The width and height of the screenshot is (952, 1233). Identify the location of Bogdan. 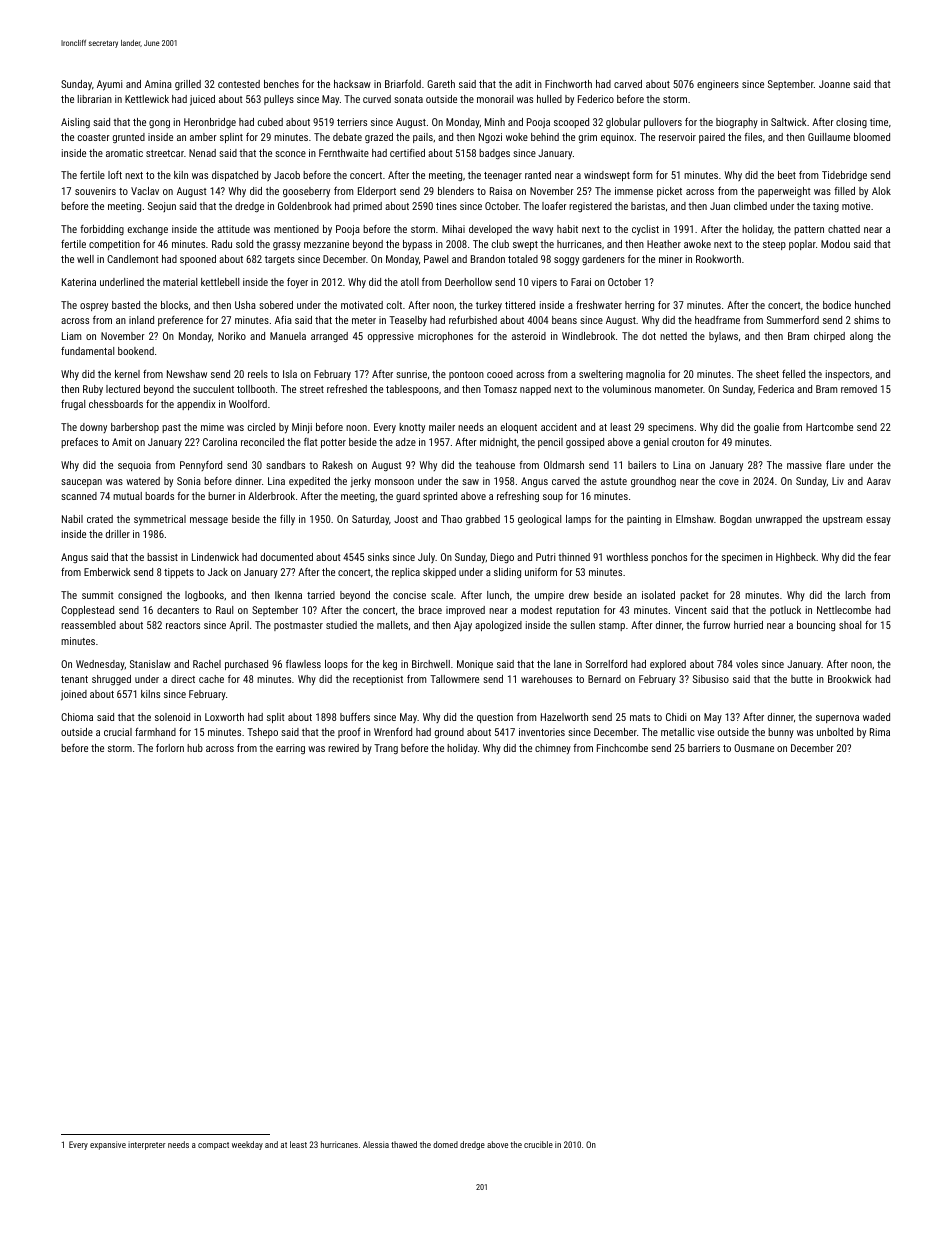
(736, 520).
